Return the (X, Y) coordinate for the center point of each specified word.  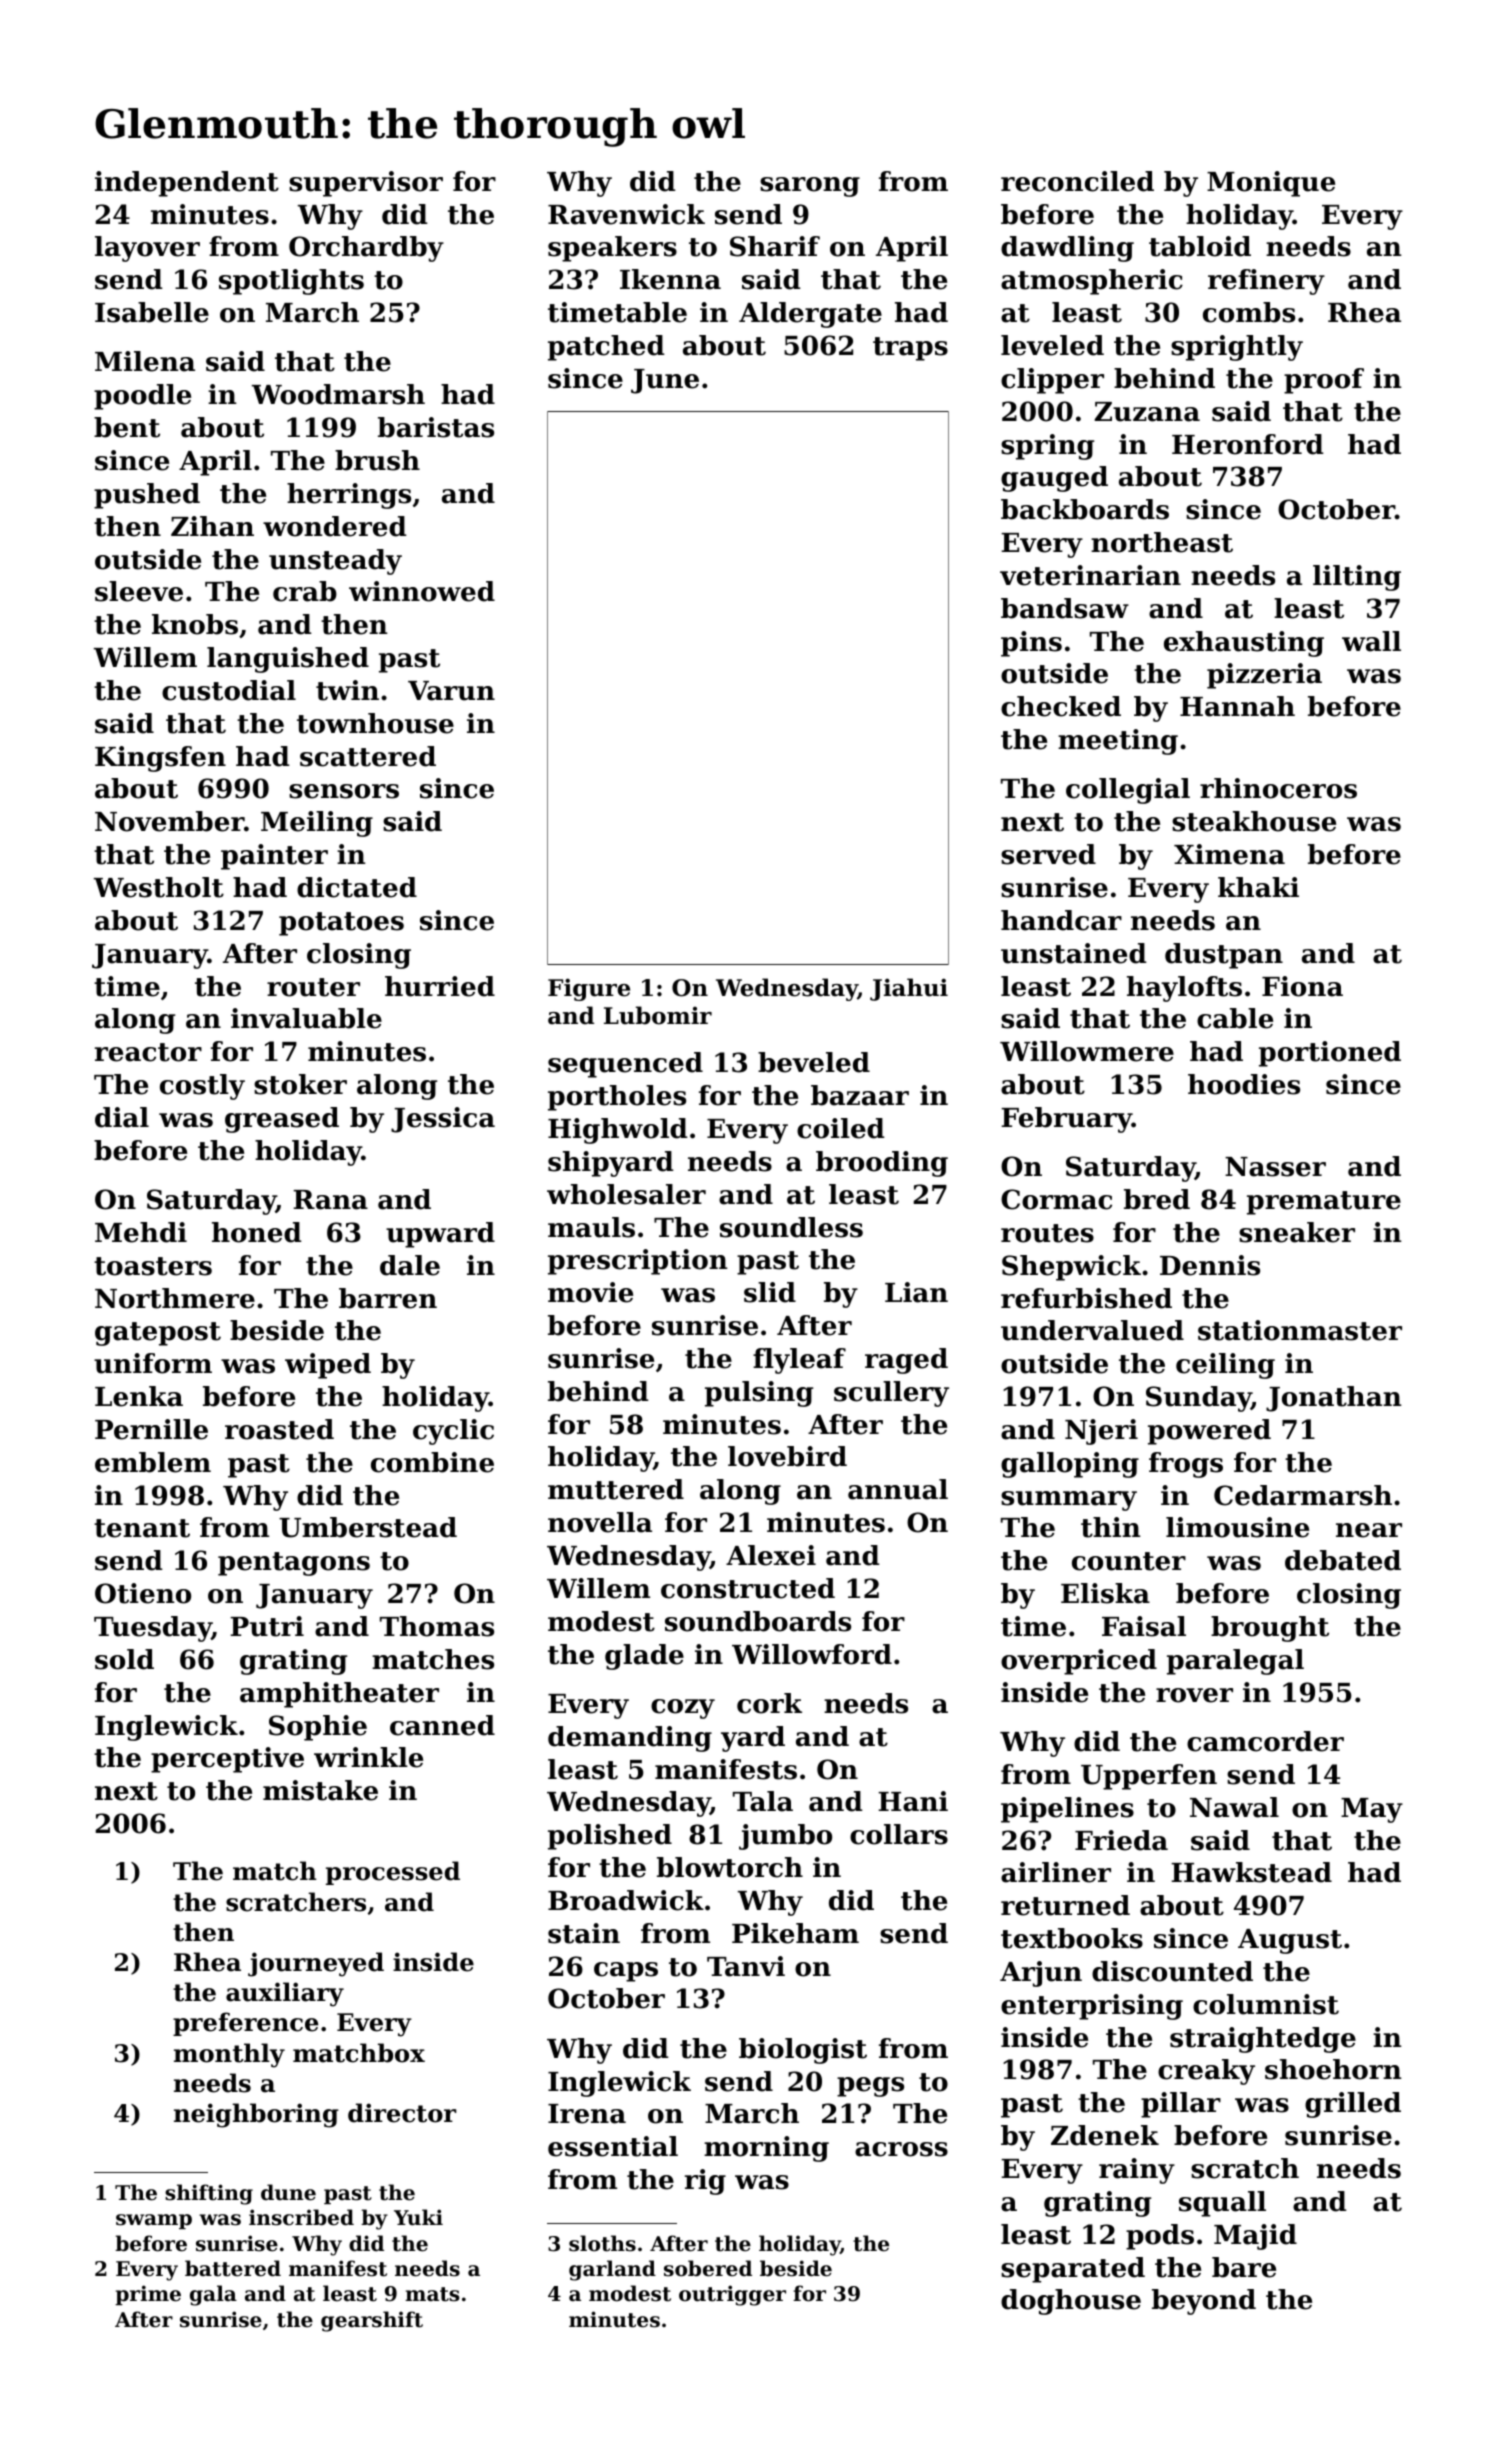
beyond (1204, 2302)
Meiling (317, 824)
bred (1157, 1199)
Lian (916, 1292)
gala (213, 2295)
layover (147, 249)
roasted (279, 1429)
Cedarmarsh (1303, 1495)
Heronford (1248, 444)
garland (612, 2270)
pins (1031, 644)
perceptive (227, 1760)
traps (910, 349)
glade (644, 1657)
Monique (1271, 184)
